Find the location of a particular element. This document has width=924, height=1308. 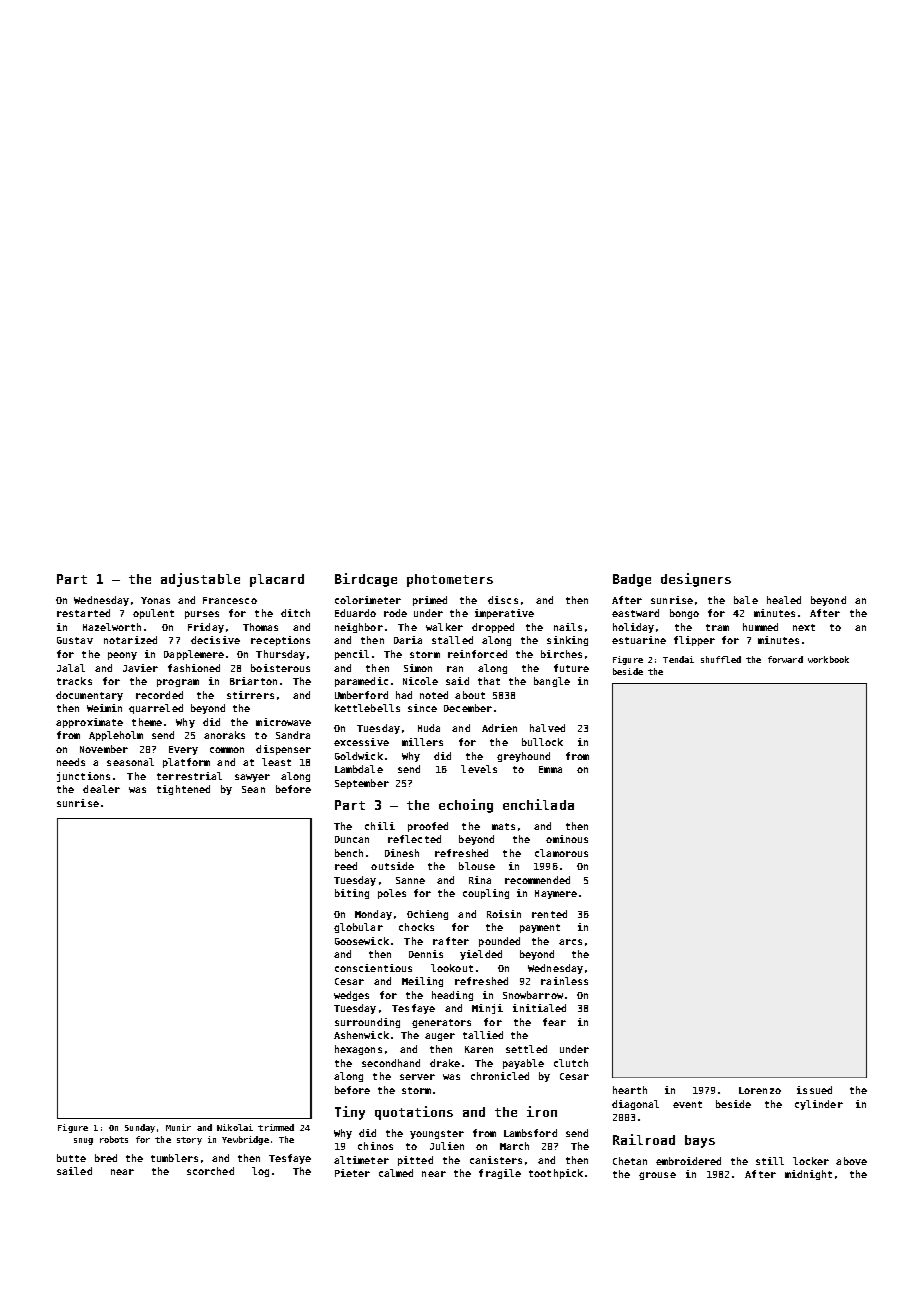

ominous is located at coordinates (567, 839).
